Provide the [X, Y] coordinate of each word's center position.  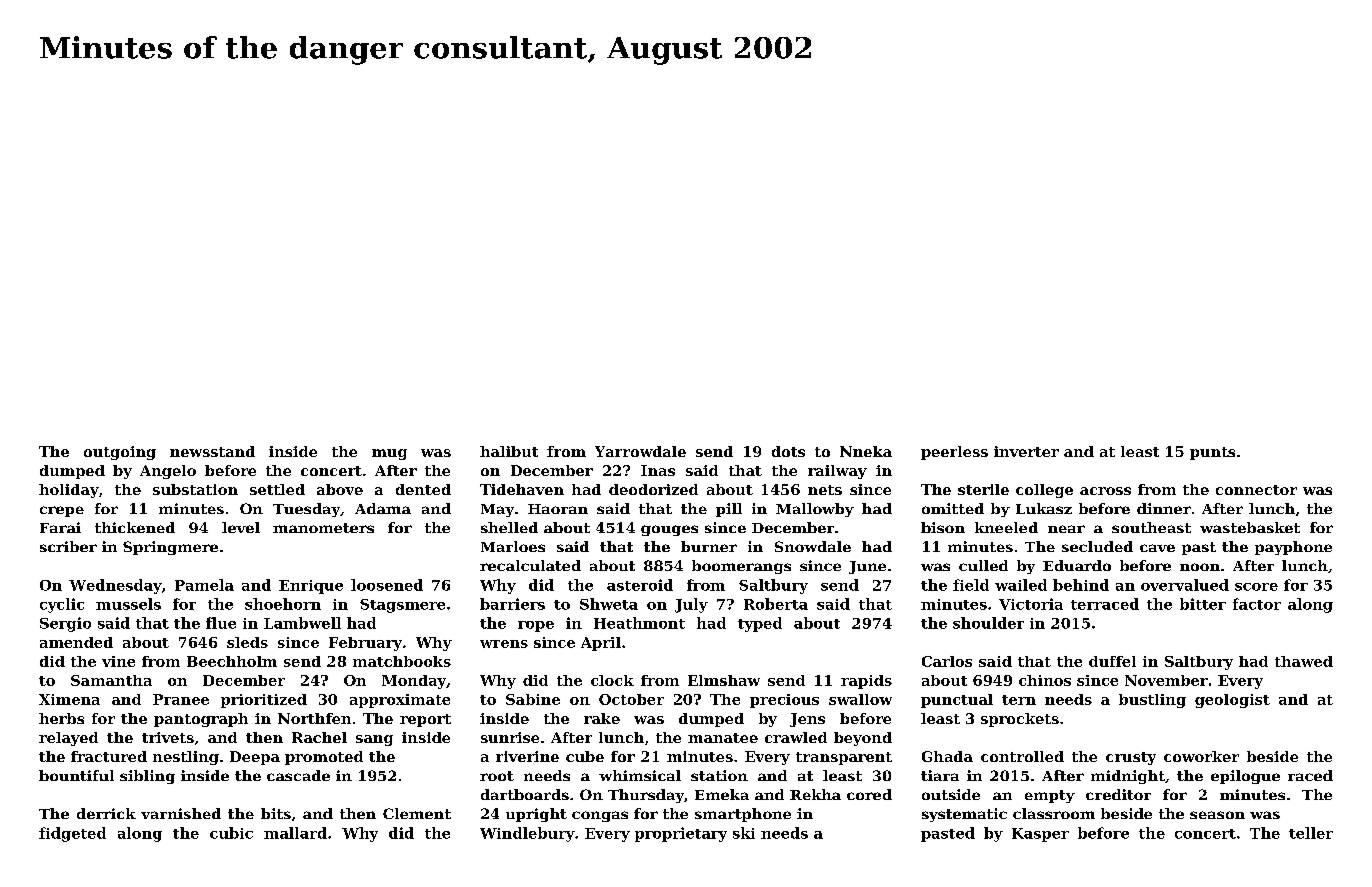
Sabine [533, 699]
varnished [181, 813]
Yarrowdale [640, 451]
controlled [1022, 756]
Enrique [311, 587]
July [691, 605]
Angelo [168, 472]
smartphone [743, 815]
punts [1212, 453]
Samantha [111, 680]
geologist [1232, 701]
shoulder [988, 623]
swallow [860, 699]
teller [1311, 833]
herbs [61, 718]
